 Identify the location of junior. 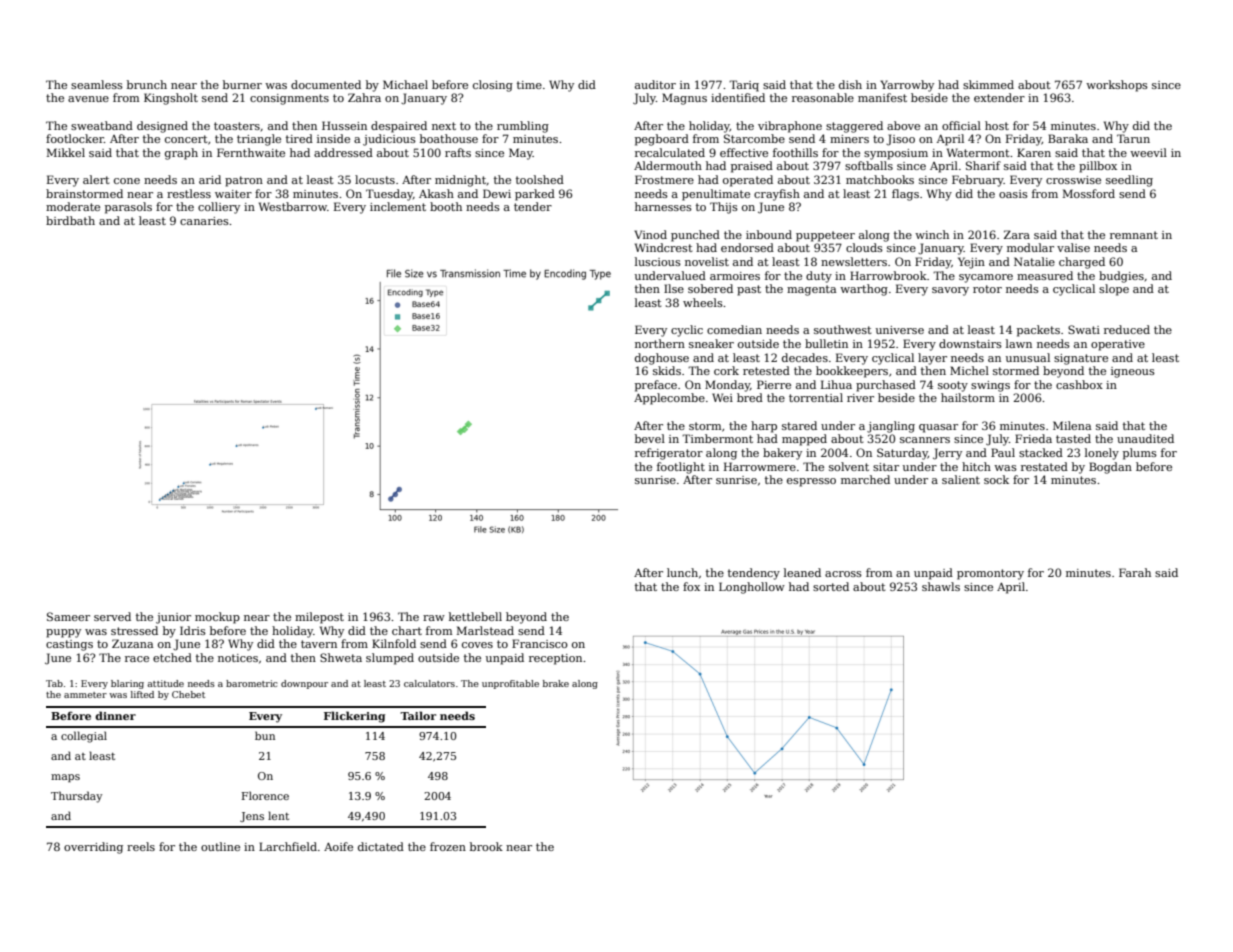
(173, 618).
